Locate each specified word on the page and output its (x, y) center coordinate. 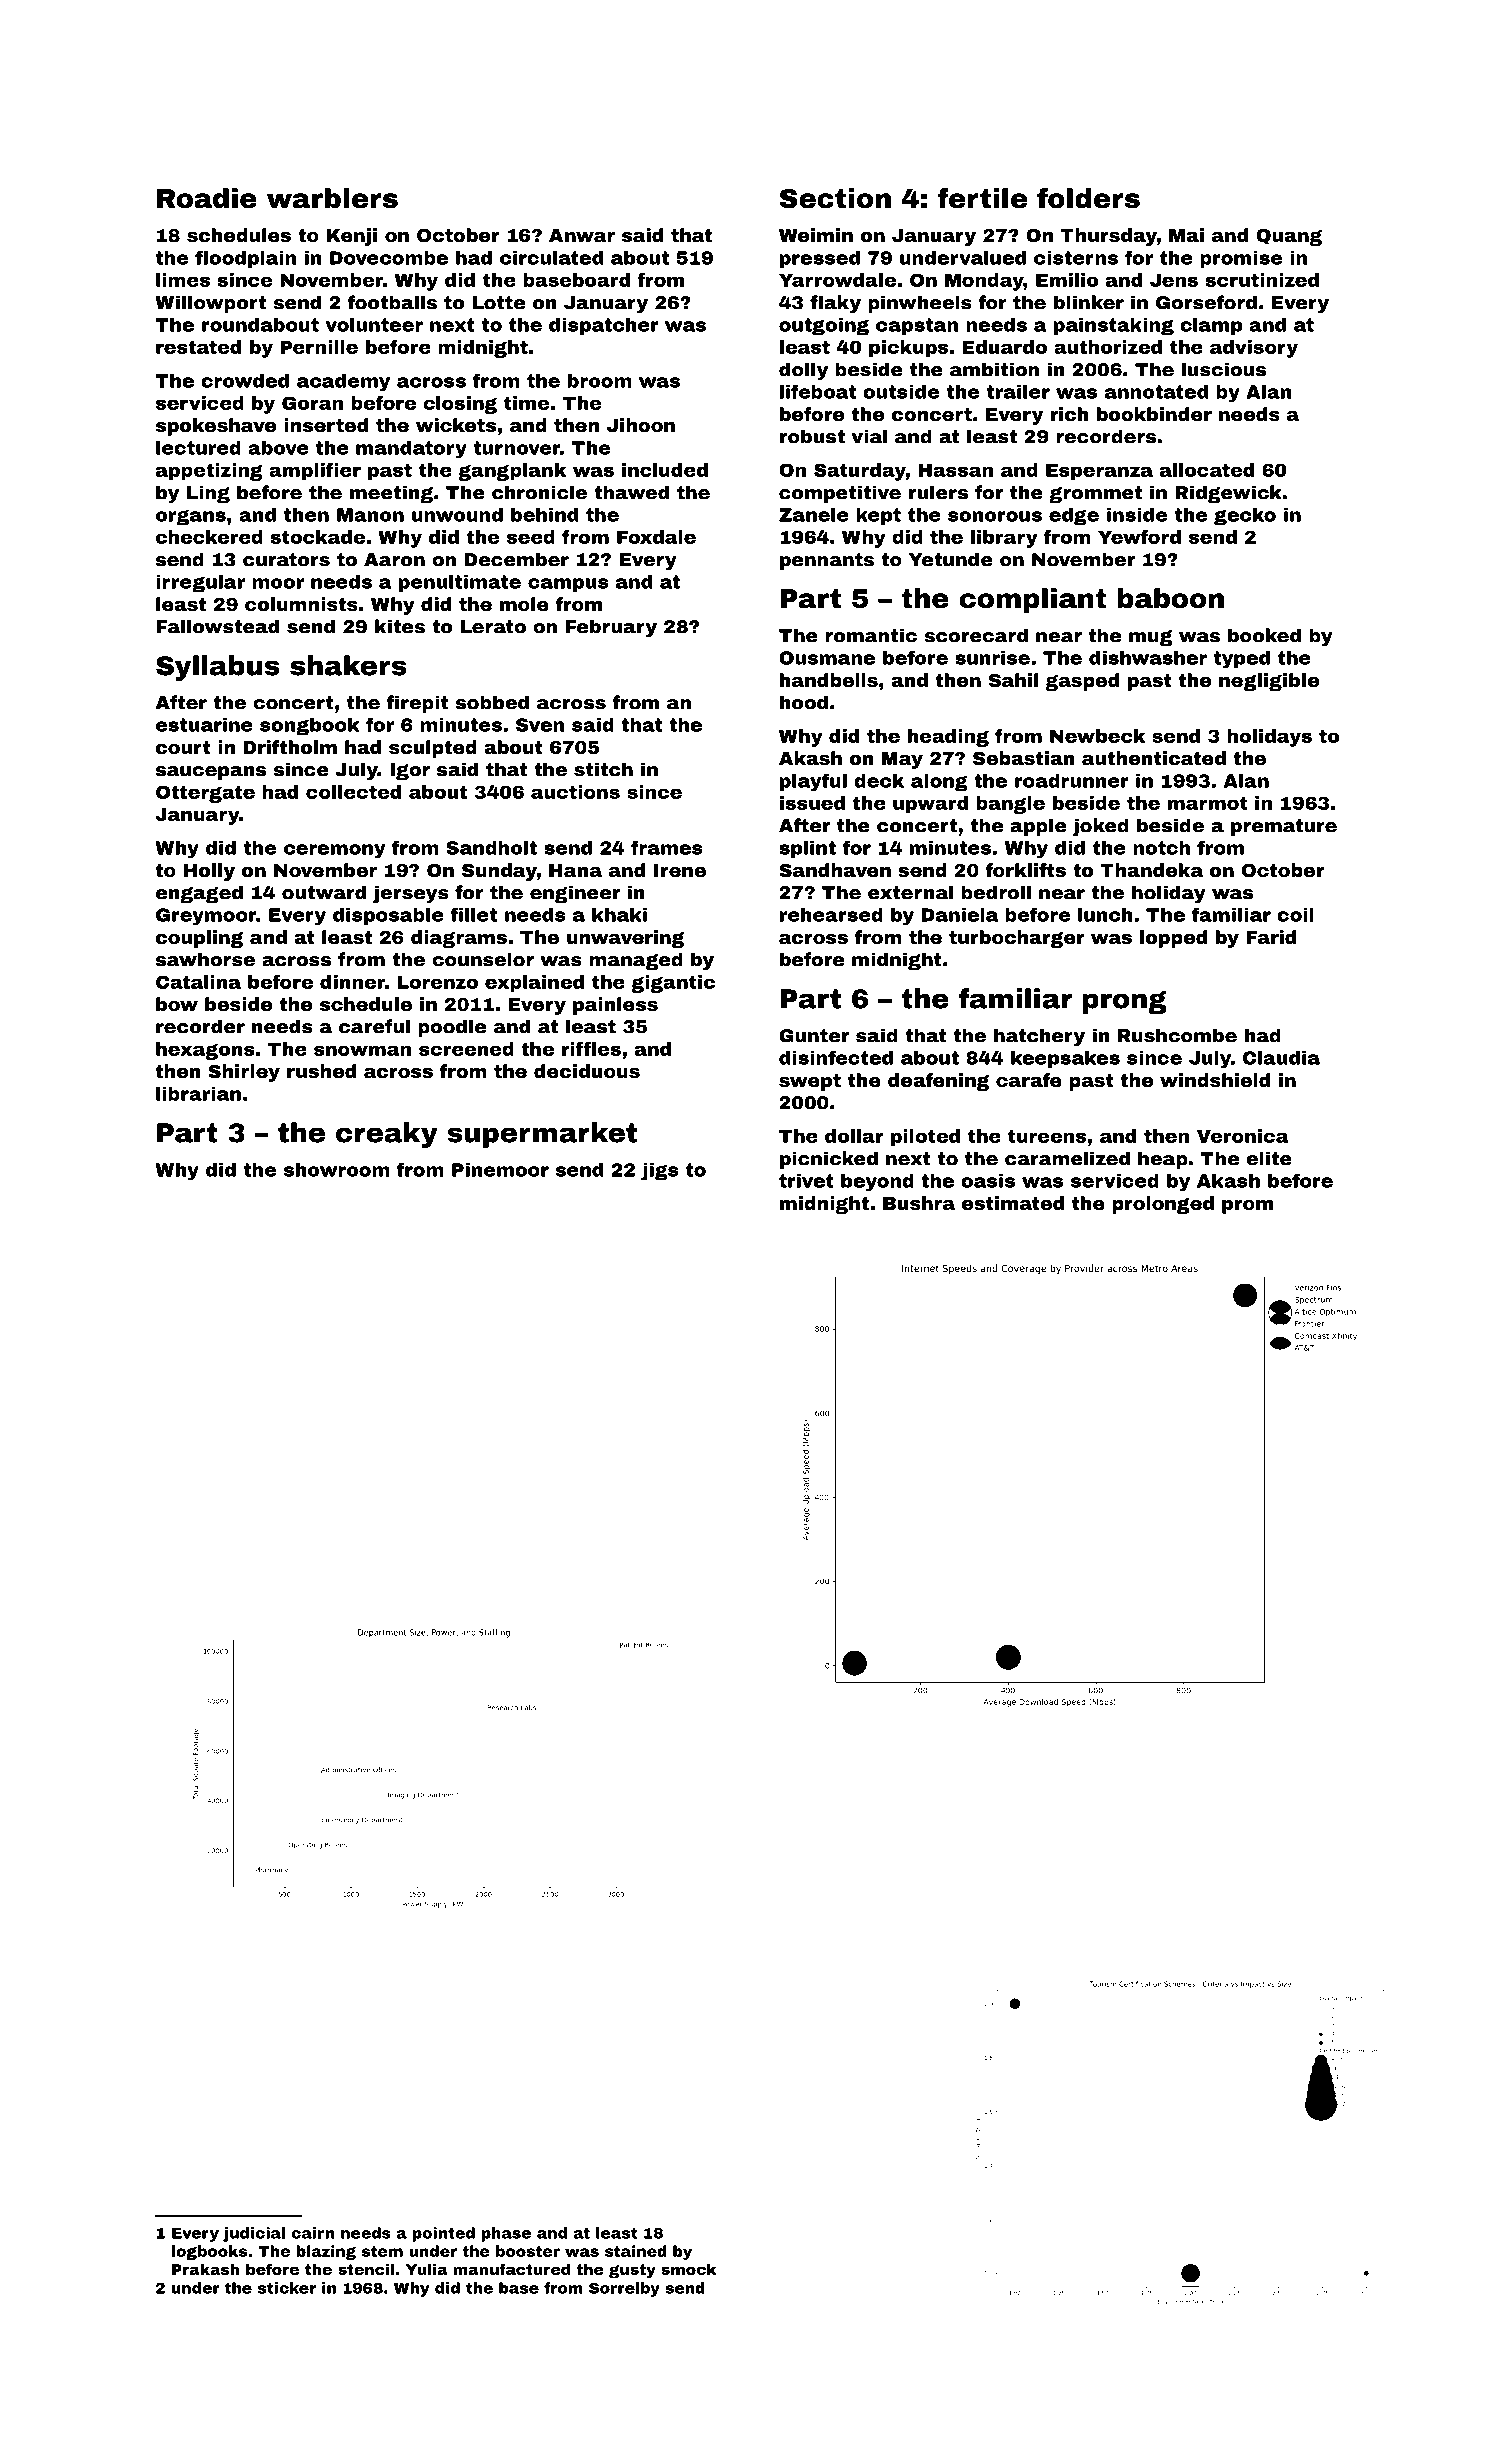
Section (835, 198)
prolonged (1163, 1205)
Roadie (207, 198)
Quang (1289, 237)
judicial (254, 2234)
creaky (387, 1135)
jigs (660, 1172)
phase (506, 2234)
